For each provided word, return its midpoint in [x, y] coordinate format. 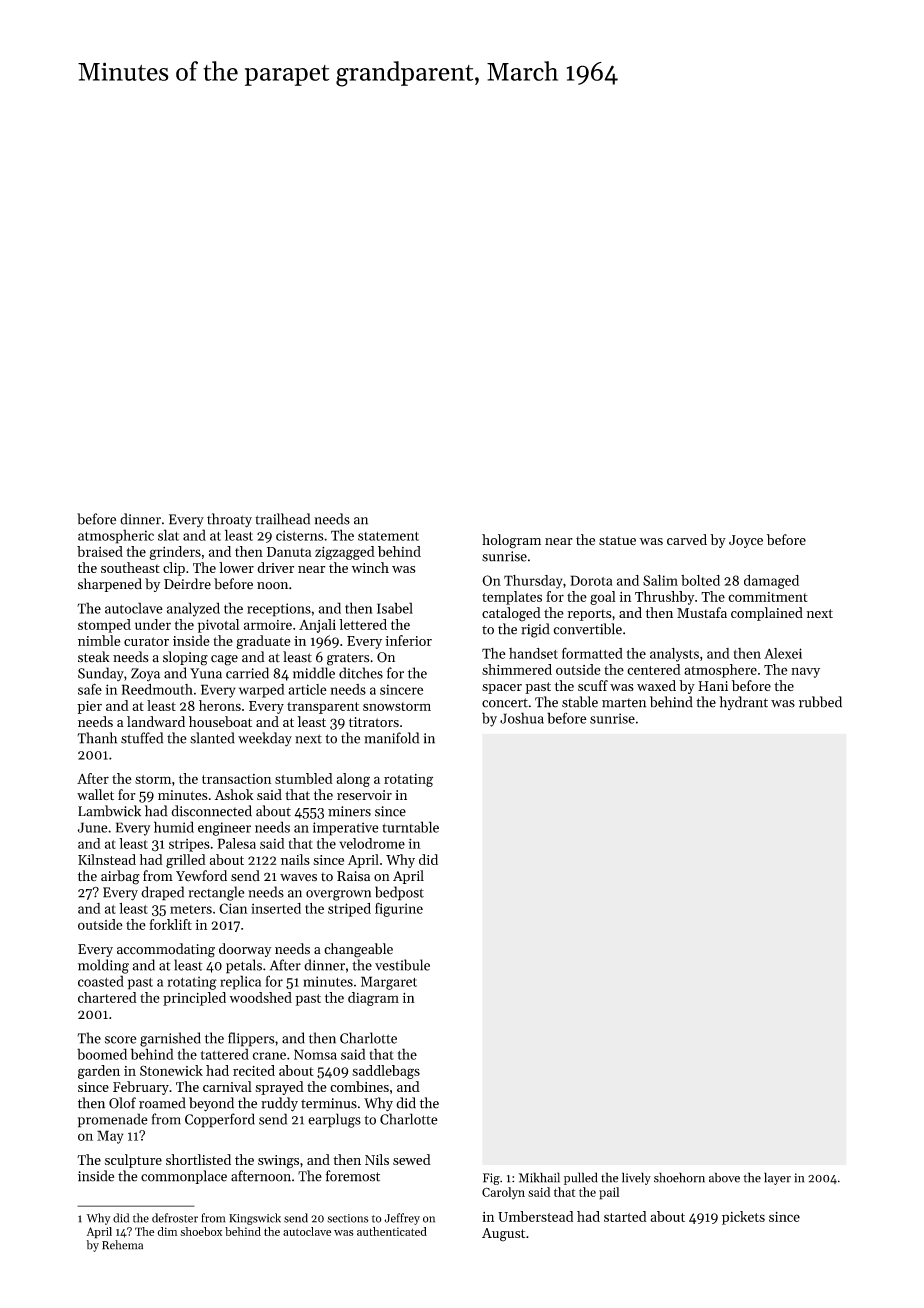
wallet [95, 794]
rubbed [820, 702]
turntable [410, 827]
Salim [660, 580]
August [503, 1235]
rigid [535, 630]
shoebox [201, 1231]
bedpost [399, 893]
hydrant [743, 703]
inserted [276, 908]
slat [168, 535]
